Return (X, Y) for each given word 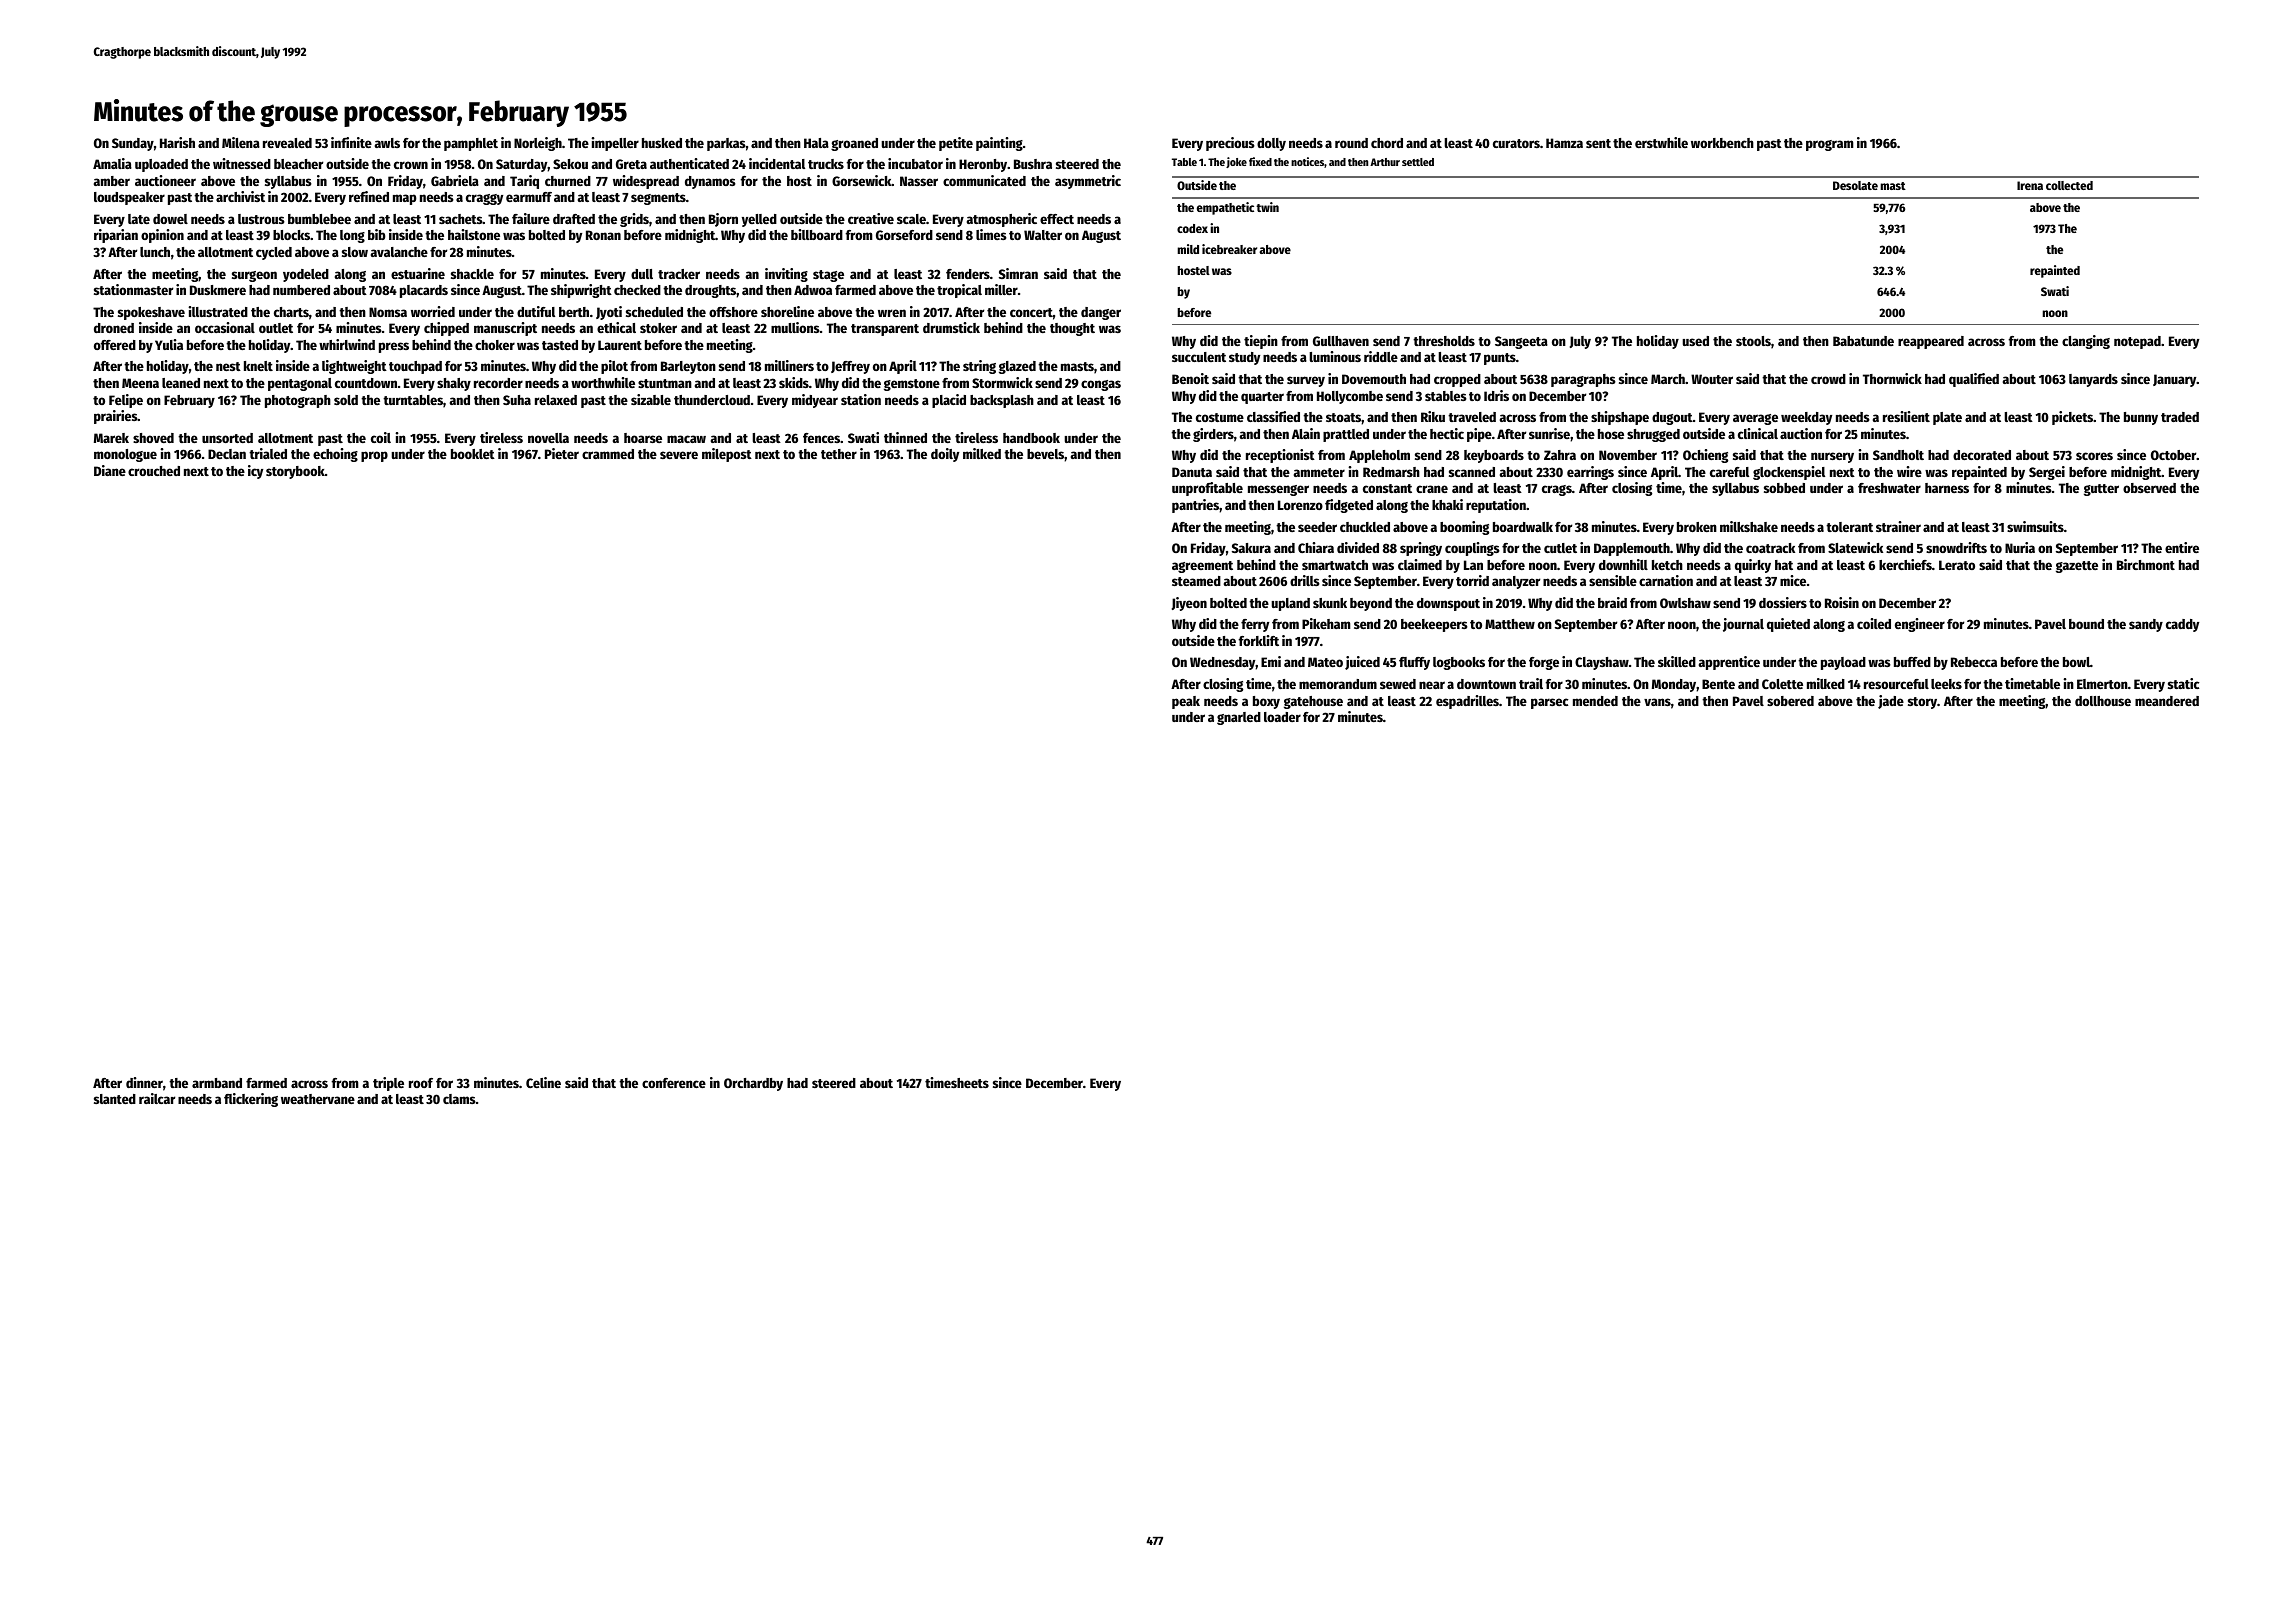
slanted (115, 1099)
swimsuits (2035, 526)
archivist (240, 196)
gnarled (1239, 718)
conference (674, 1083)
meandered (2167, 701)
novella (548, 438)
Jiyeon (1189, 604)
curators (1516, 143)
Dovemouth (1374, 379)
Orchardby (753, 1084)
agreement (1202, 567)
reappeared (1931, 342)
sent (1598, 143)
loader (1282, 717)
